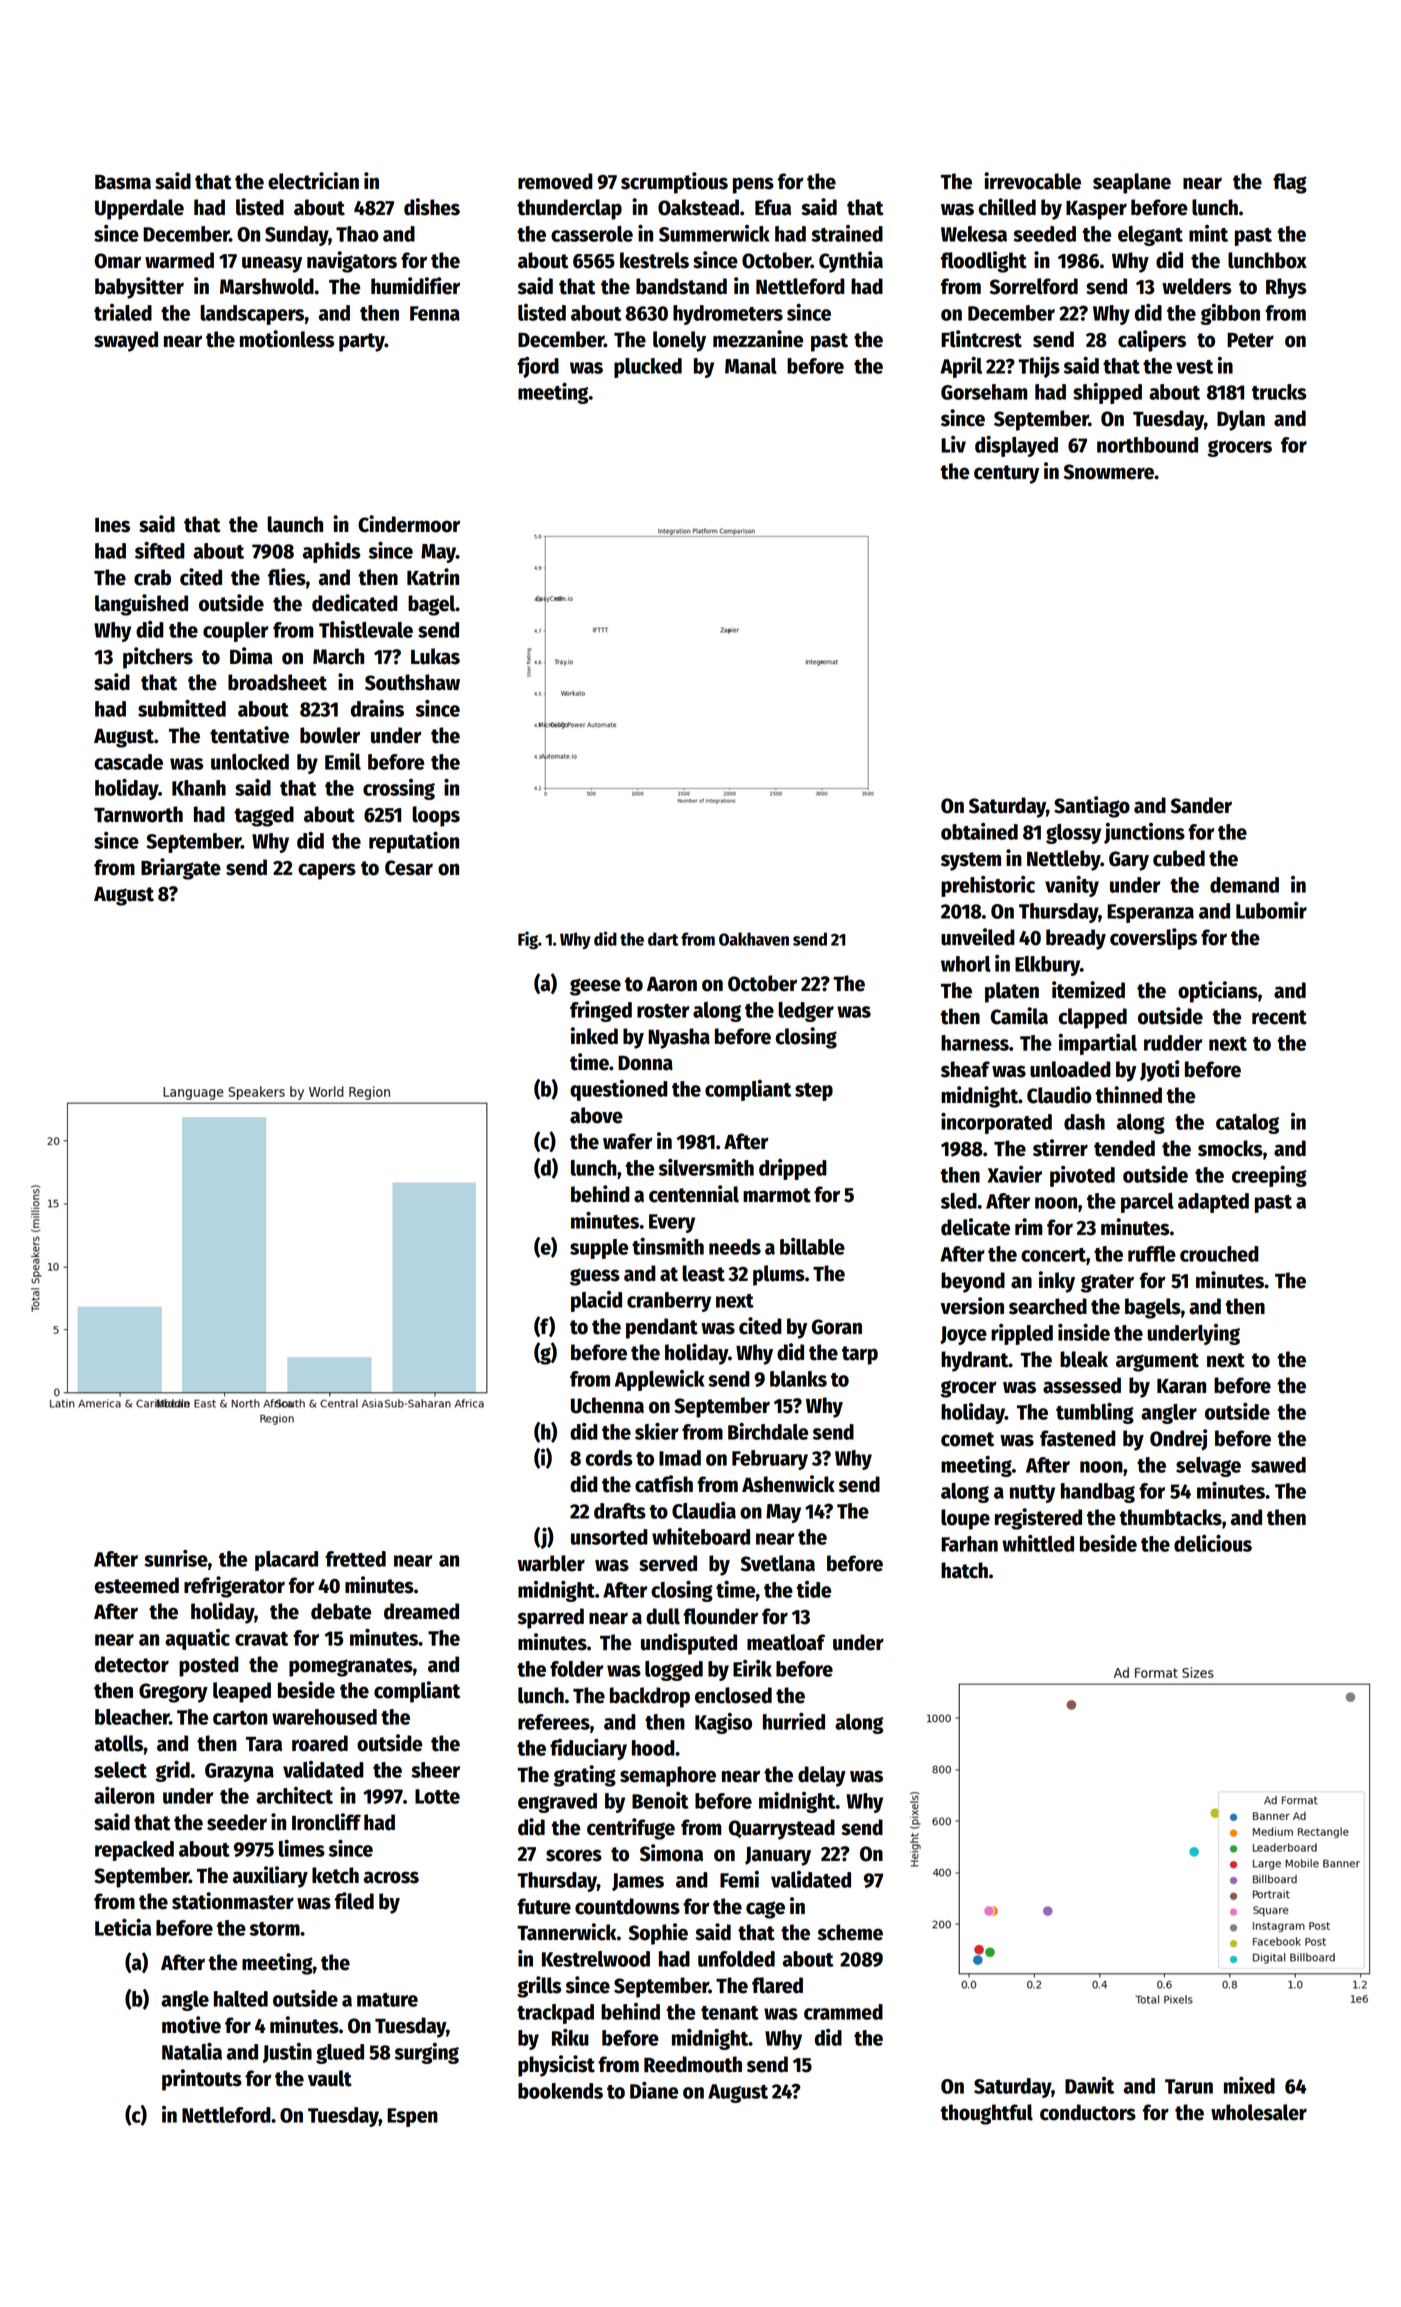  I want to click on adapted, so click(1213, 1203).
